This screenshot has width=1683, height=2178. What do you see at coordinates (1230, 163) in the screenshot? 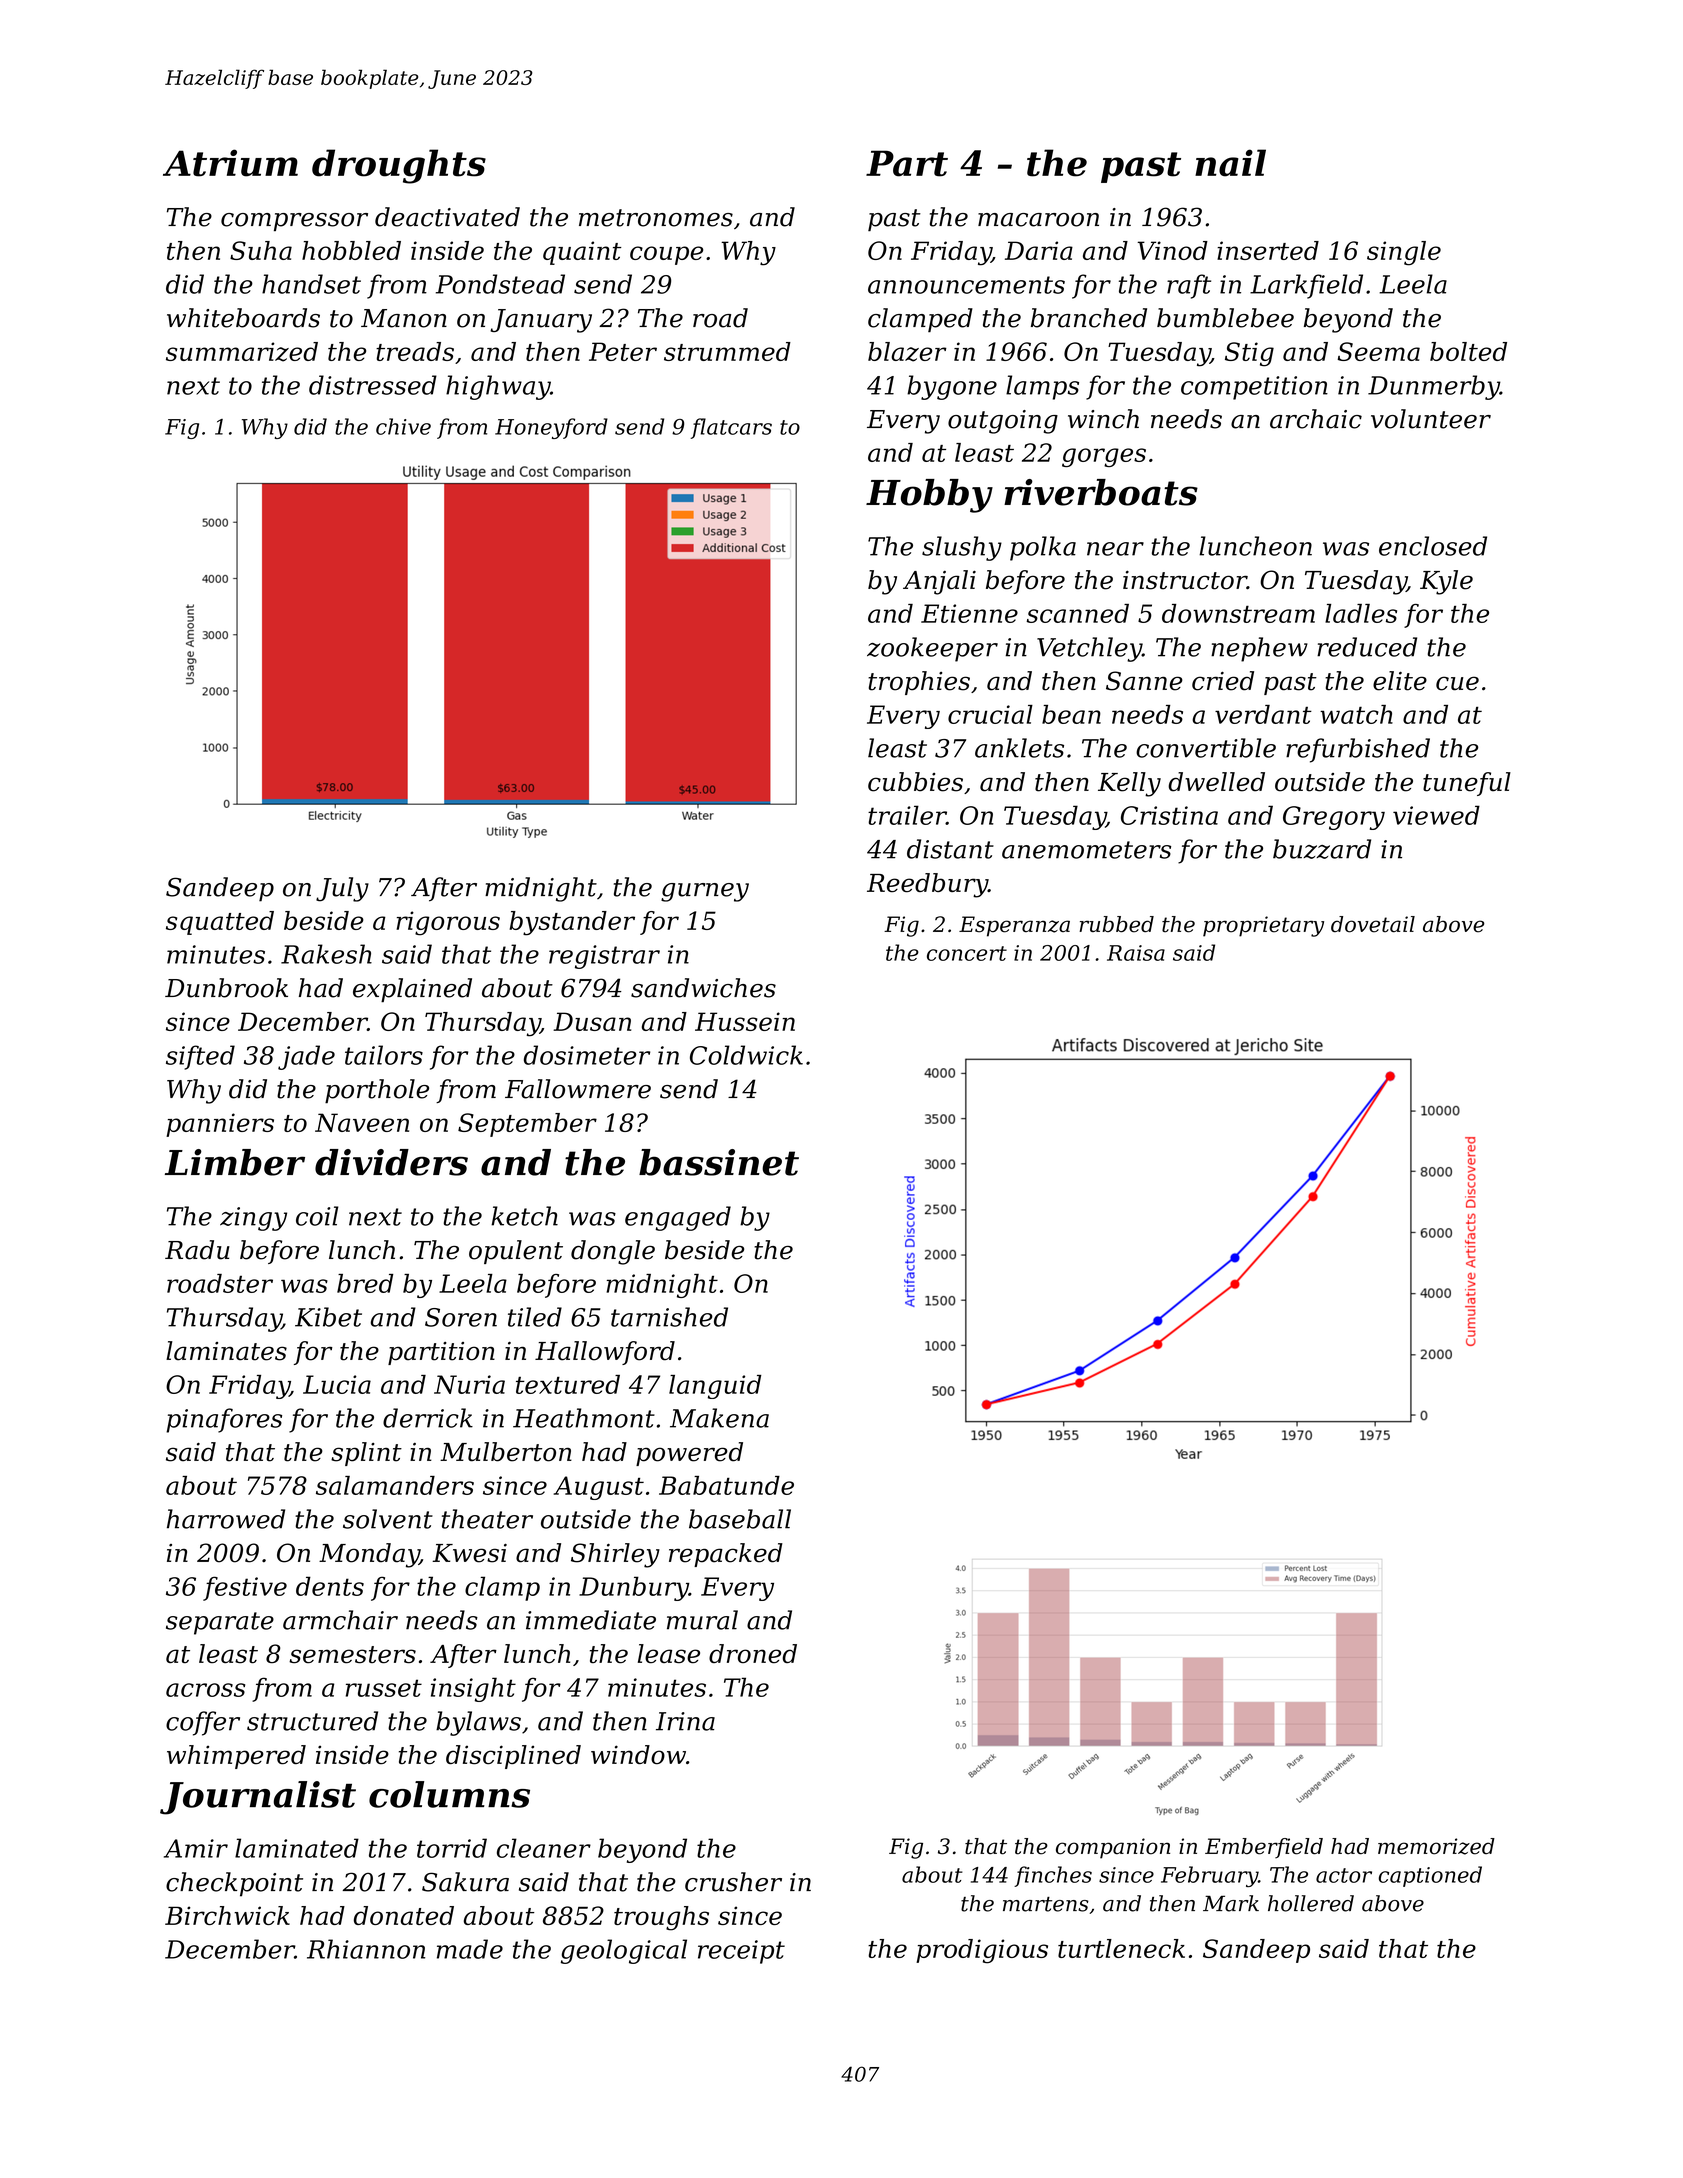
I see `nail` at bounding box center [1230, 163].
